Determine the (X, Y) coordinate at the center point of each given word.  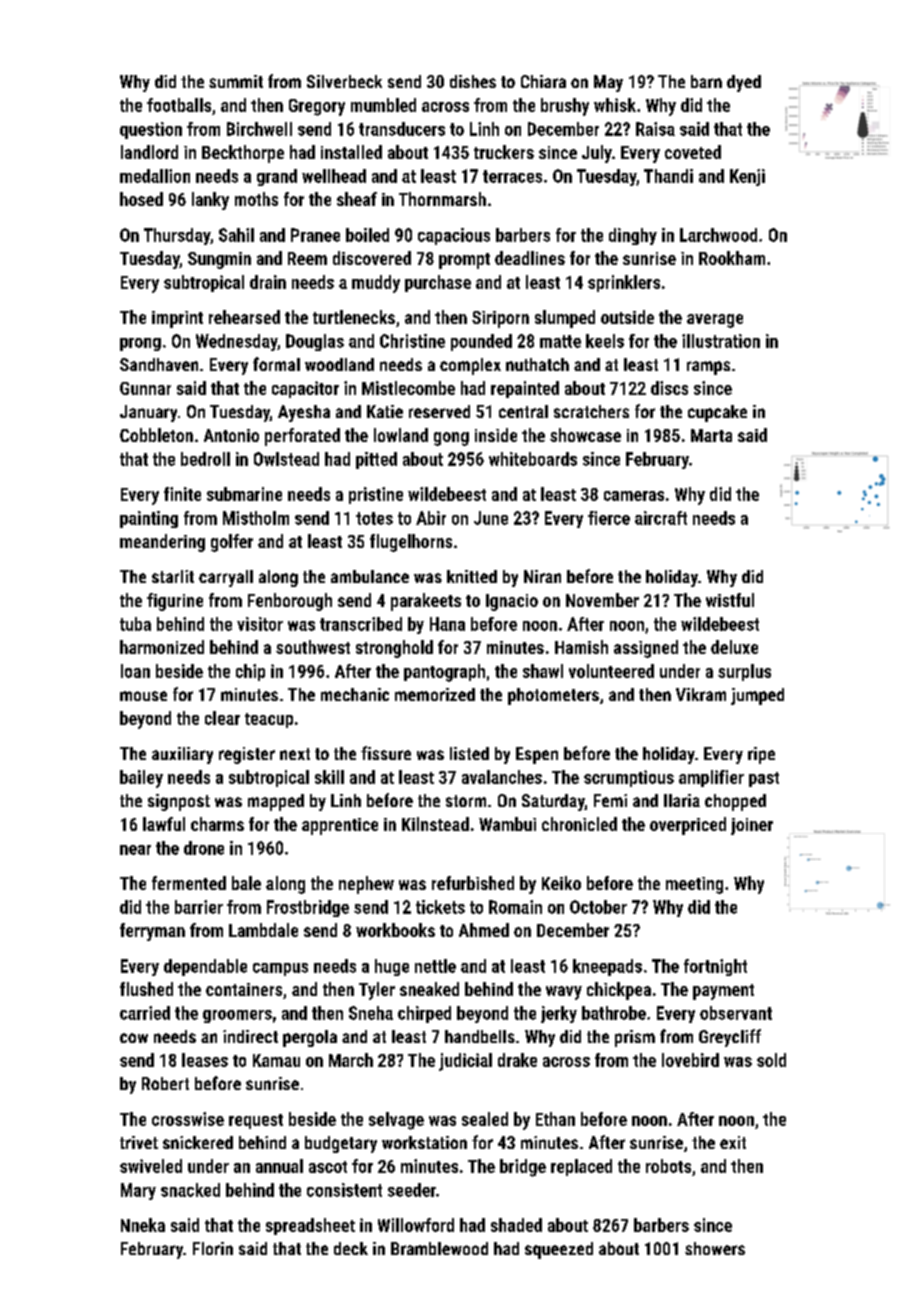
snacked (190, 1190)
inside (496, 435)
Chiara (543, 81)
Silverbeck (344, 81)
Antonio (231, 435)
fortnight (715, 967)
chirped (424, 1014)
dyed (744, 83)
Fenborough (290, 602)
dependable (205, 967)
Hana (447, 624)
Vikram (701, 694)
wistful (730, 600)
